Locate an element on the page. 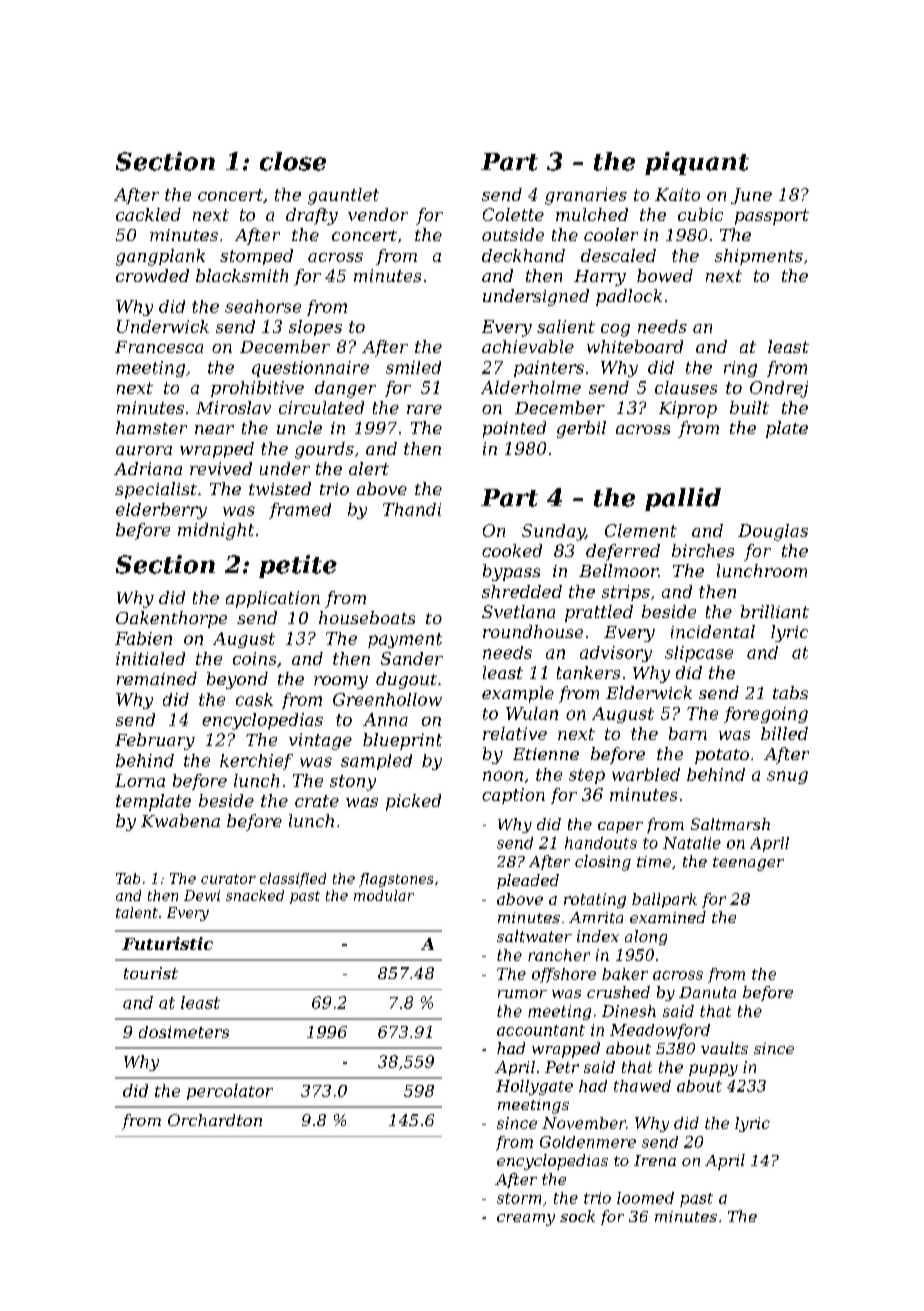  pallid is located at coordinates (683, 499).
